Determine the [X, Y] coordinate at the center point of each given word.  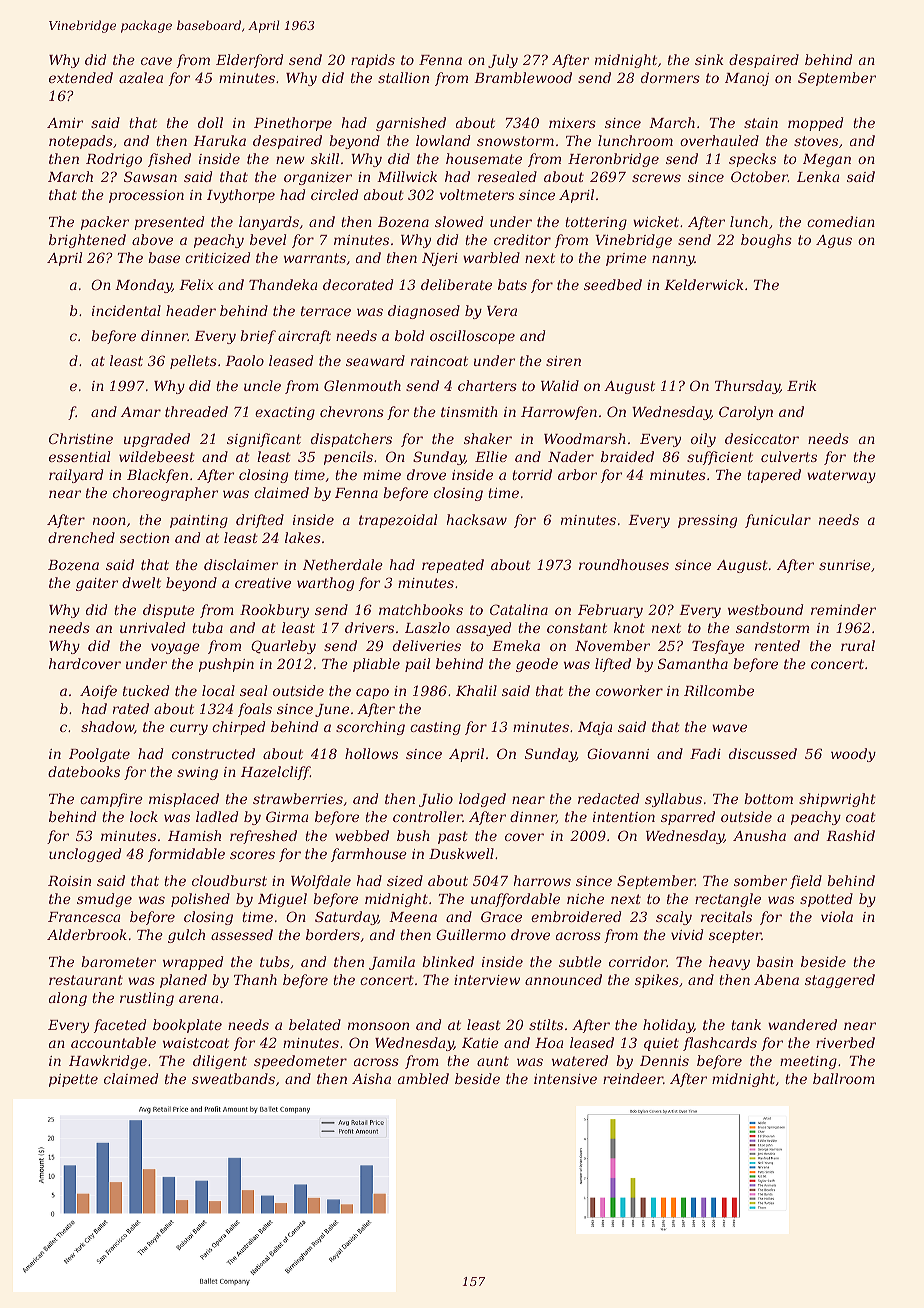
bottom [768, 798]
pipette [73, 1080]
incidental [126, 310]
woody [853, 755]
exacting [285, 413]
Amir [65, 123]
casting [435, 728]
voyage [175, 648]
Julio [436, 800]
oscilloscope [472, 337]
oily [703, 440]
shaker [488, 438]
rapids [373, 61]
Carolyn [746, 413]
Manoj [747, 79]
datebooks [84, 771]
